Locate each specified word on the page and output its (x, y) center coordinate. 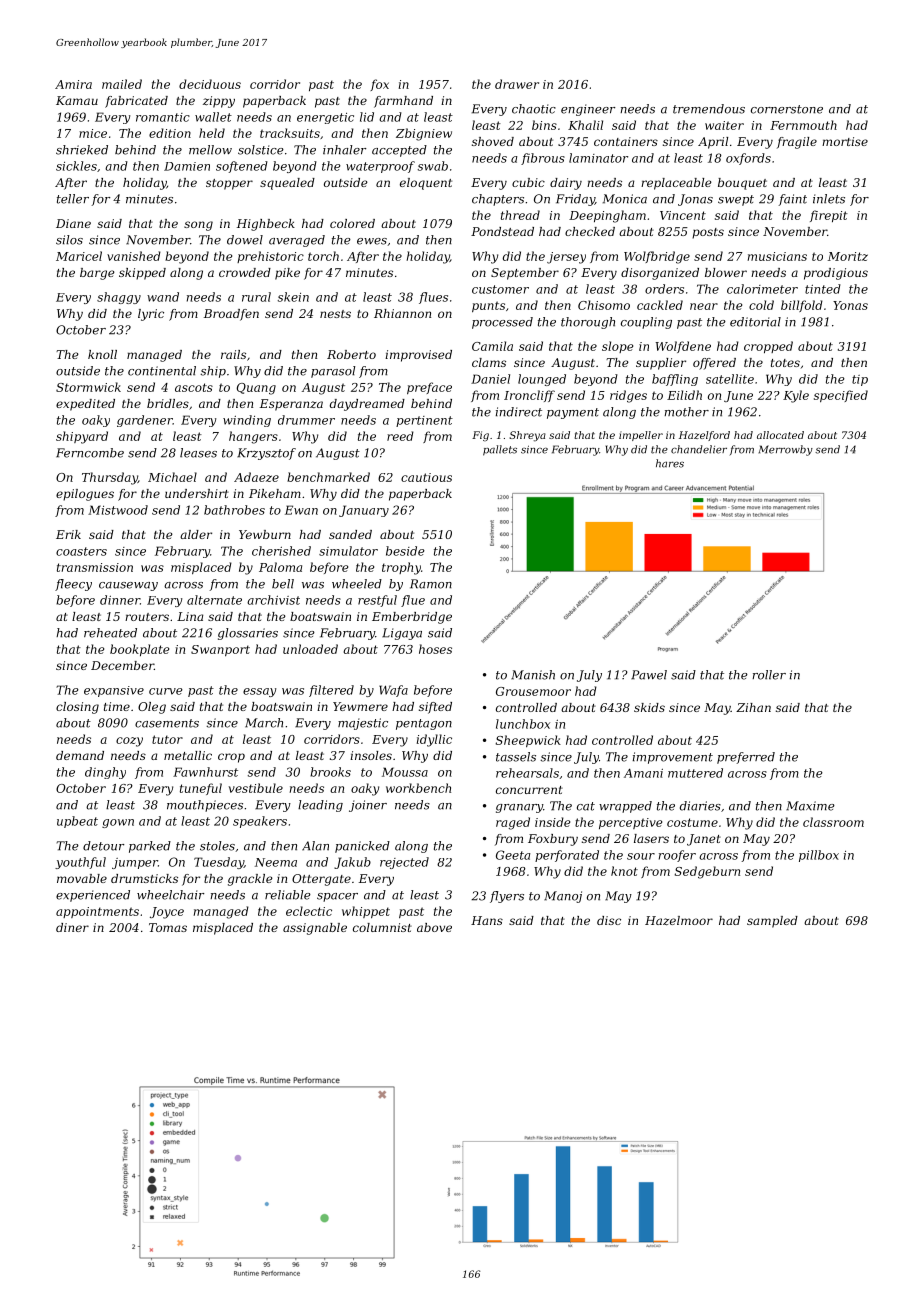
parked (150, 847)
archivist (273, 600)
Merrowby (786, 450)
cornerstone (787, 109)
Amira (73, 84)
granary (519, 808)
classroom (833, 822)
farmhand (403, 102)
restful (377, 601)
